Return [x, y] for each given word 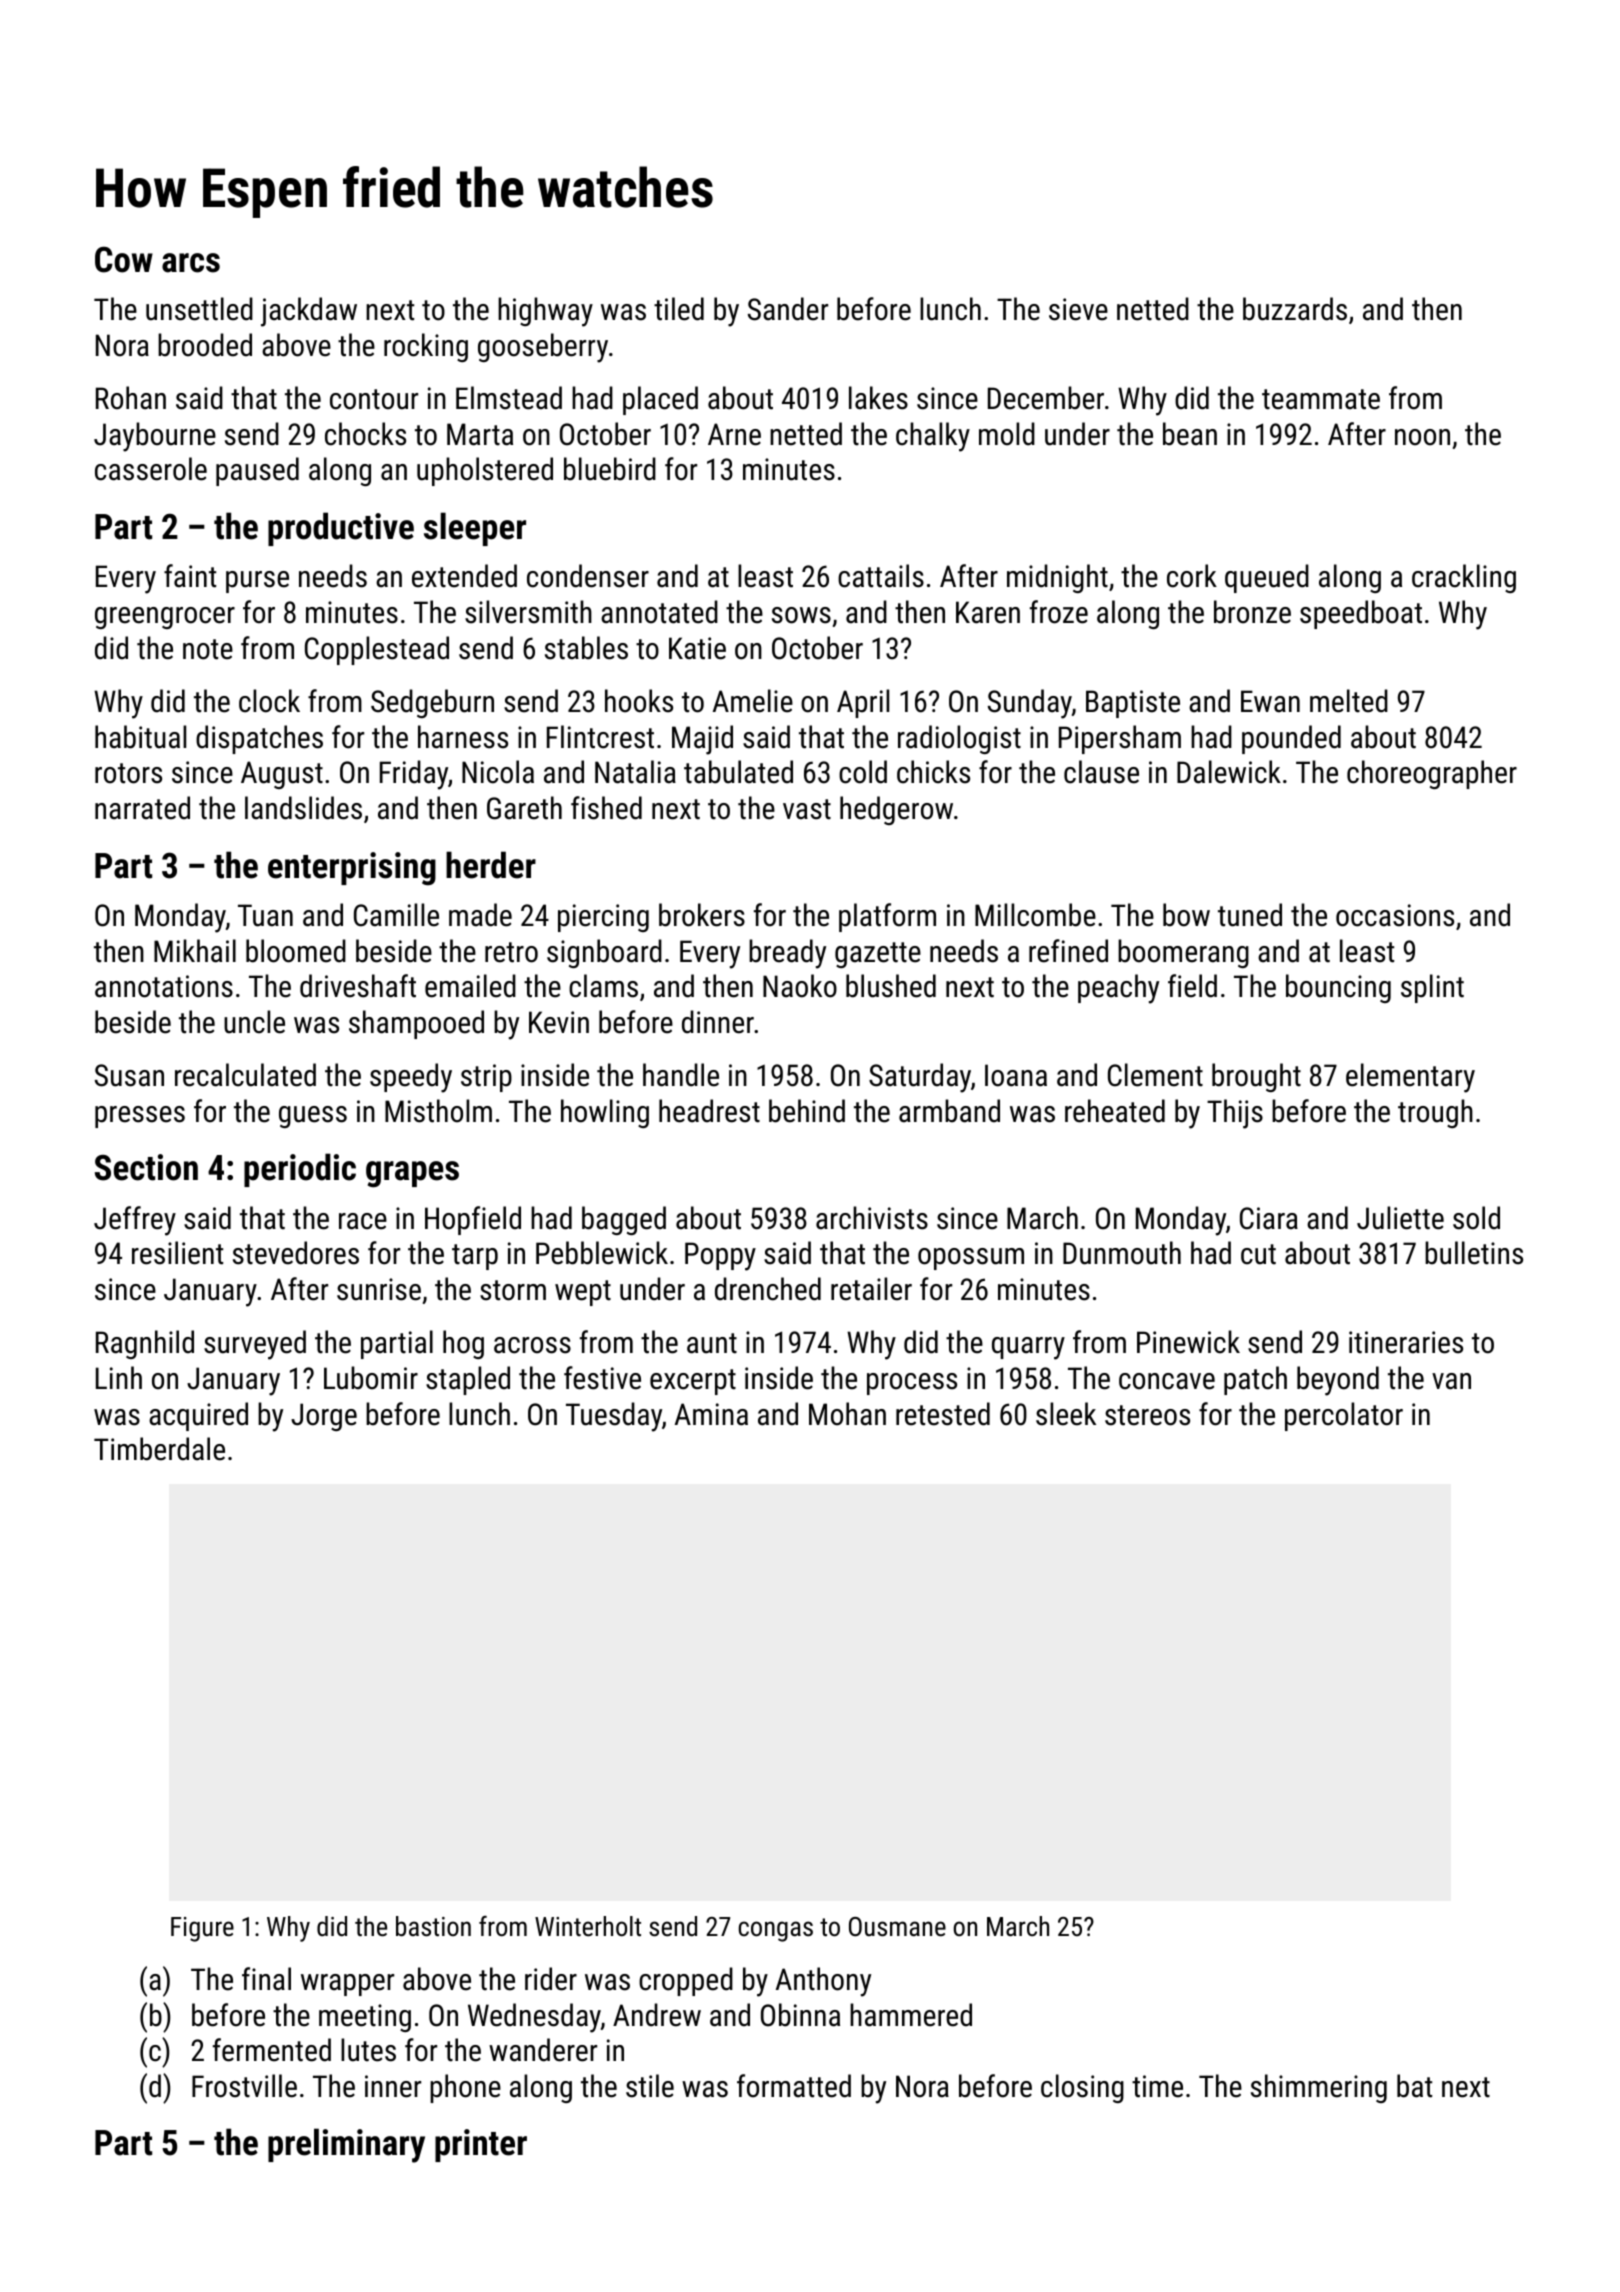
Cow [124, 259]
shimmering [1319, 2088]
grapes [412, 1174]
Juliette [1400, 1218]
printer [481, 2145]
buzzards [1295, 309]
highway [545, 312]
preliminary [346, 2145]
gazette [878, 955]
